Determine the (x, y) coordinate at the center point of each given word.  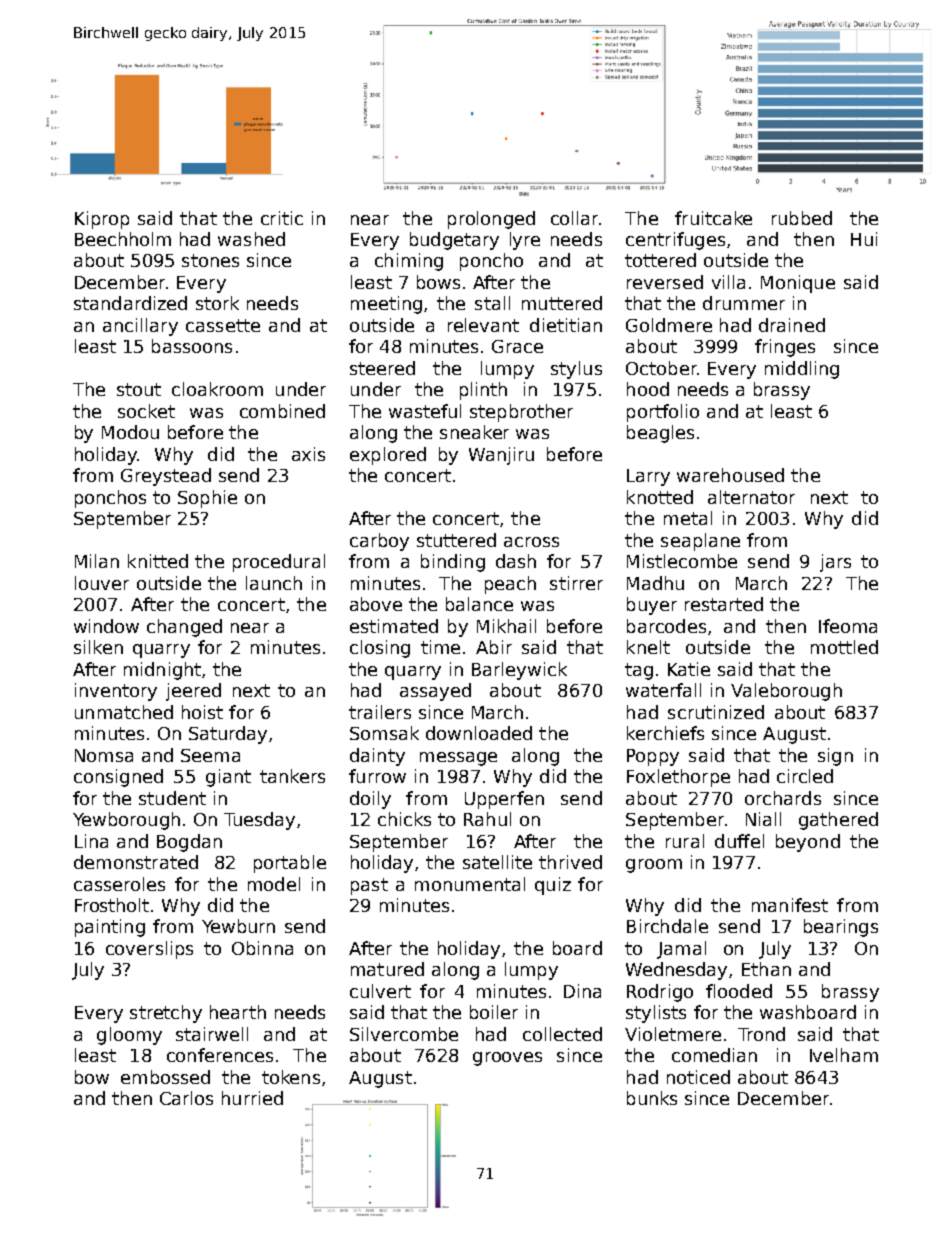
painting (110, 928)
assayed (435, 692)
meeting (386, 305)
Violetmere (673, 1034)
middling (802, 370)
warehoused (730, 475)
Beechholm (123, 239)
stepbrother (521, 413)
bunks (652, 1098)
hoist (202, 712)
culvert (380, 991)
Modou (130, 432)
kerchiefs (665, 733)
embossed (165, 1077)
